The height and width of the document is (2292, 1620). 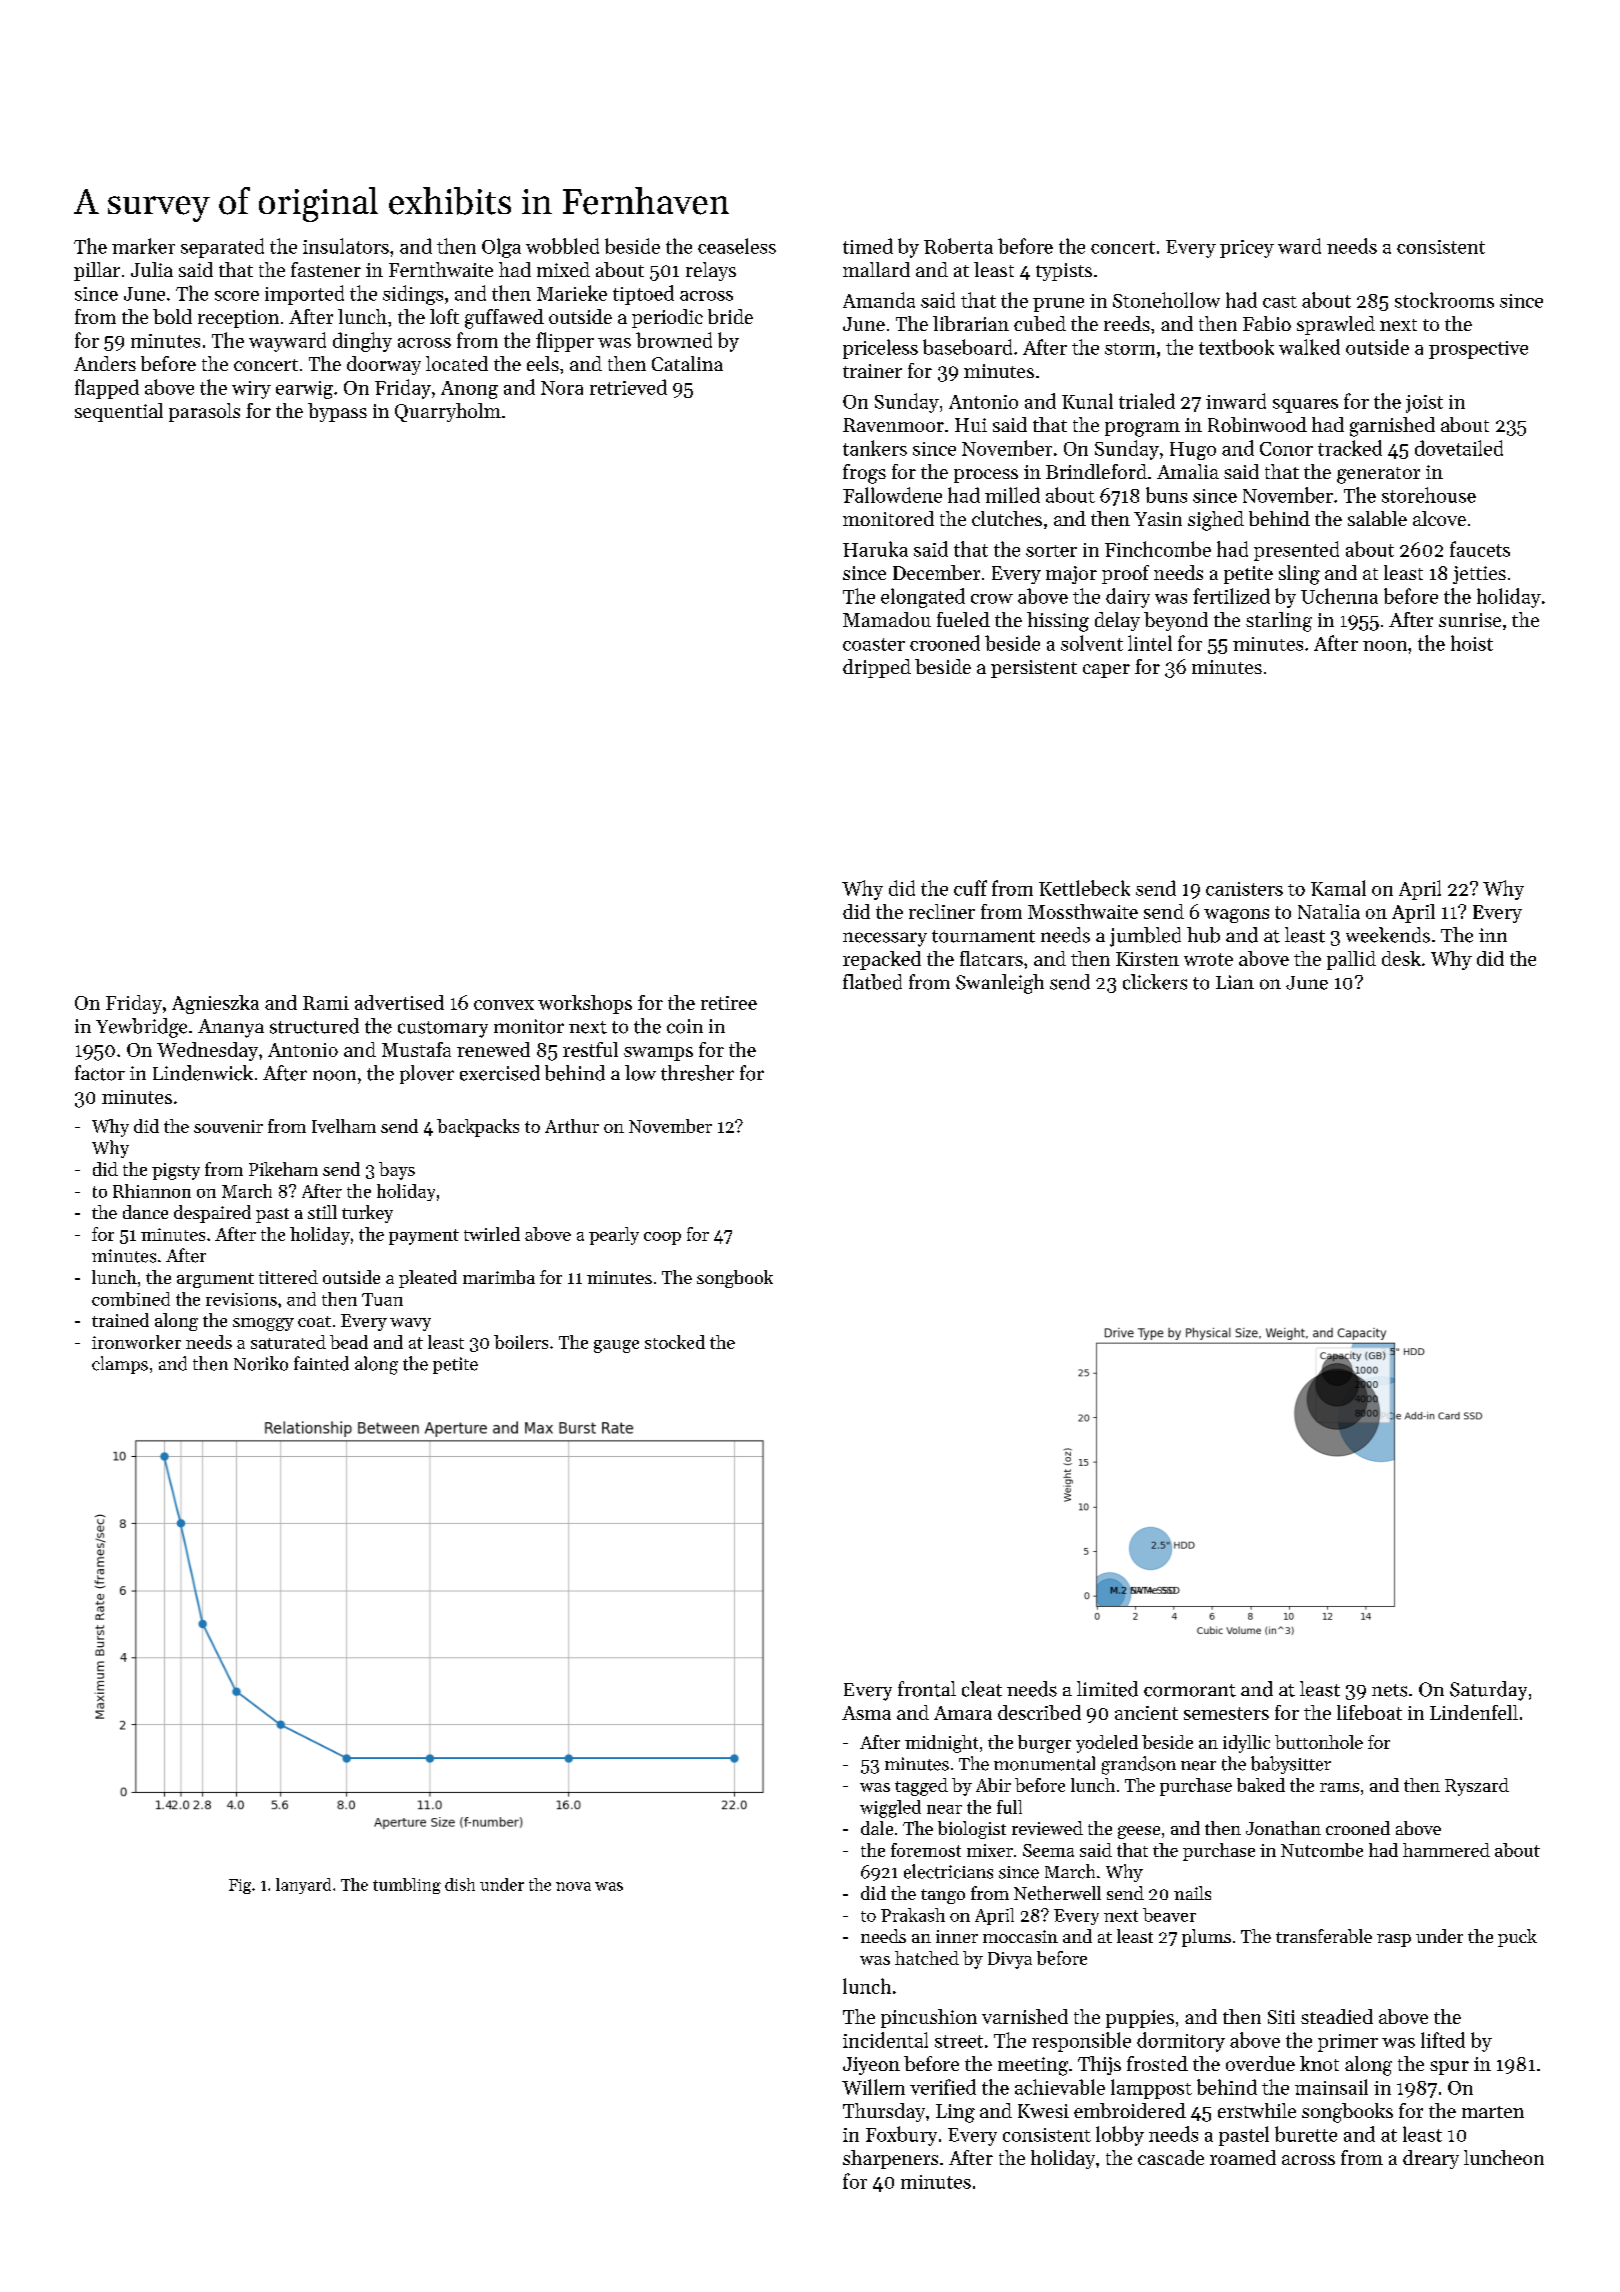 I want to click on dreary, so click(x=1431, y=2159).
